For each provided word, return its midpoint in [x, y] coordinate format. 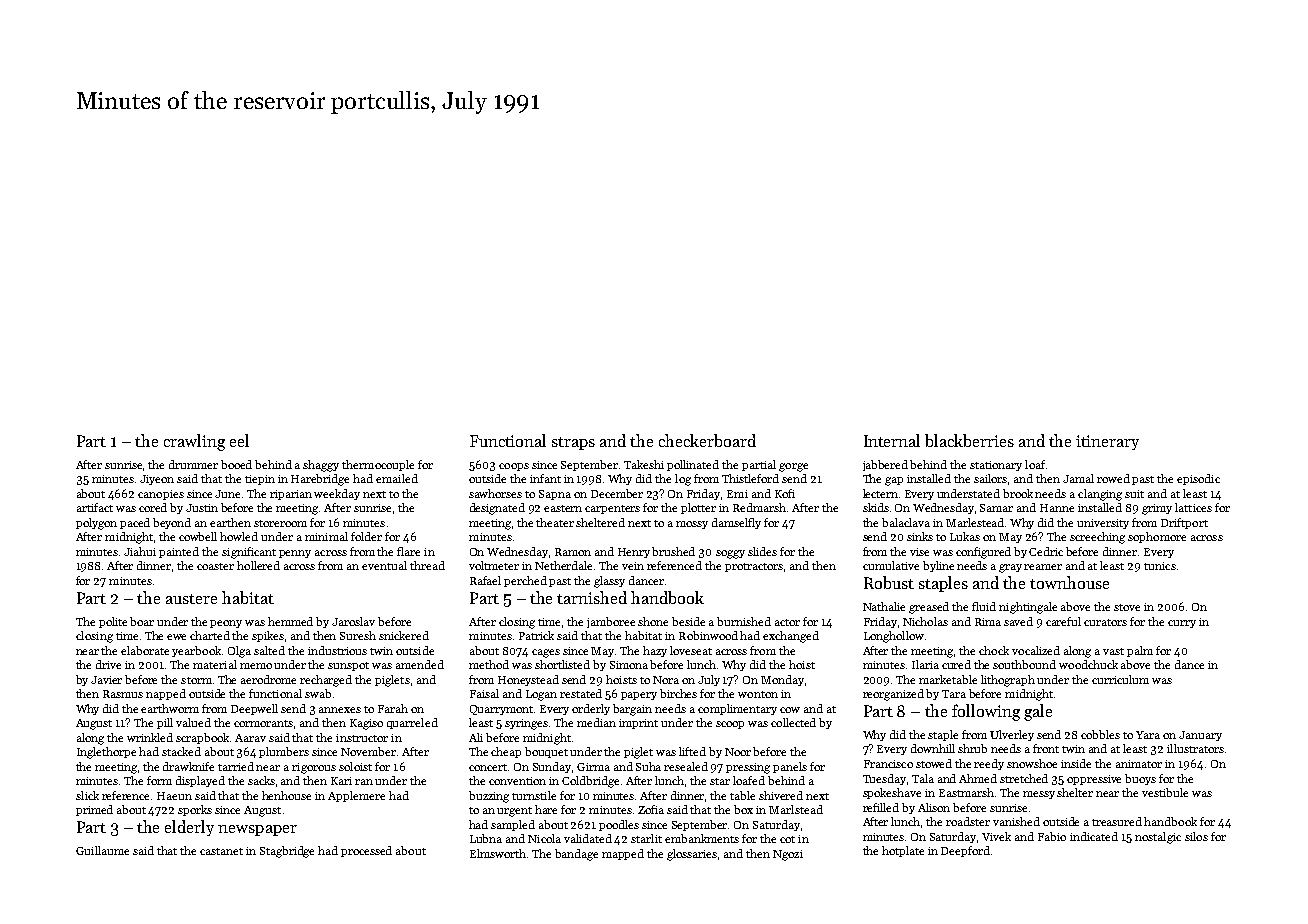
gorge [793, 467]
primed [94, 810]
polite [113, 622]
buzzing [489, 797]
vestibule [1165, 792]
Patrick [536, 635]
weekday [337, 494]
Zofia [651, 809]
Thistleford [750, 478]
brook [1018, 493]
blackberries [969, 440]
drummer [193, 464]
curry [1182, 624]
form [159, 780]
